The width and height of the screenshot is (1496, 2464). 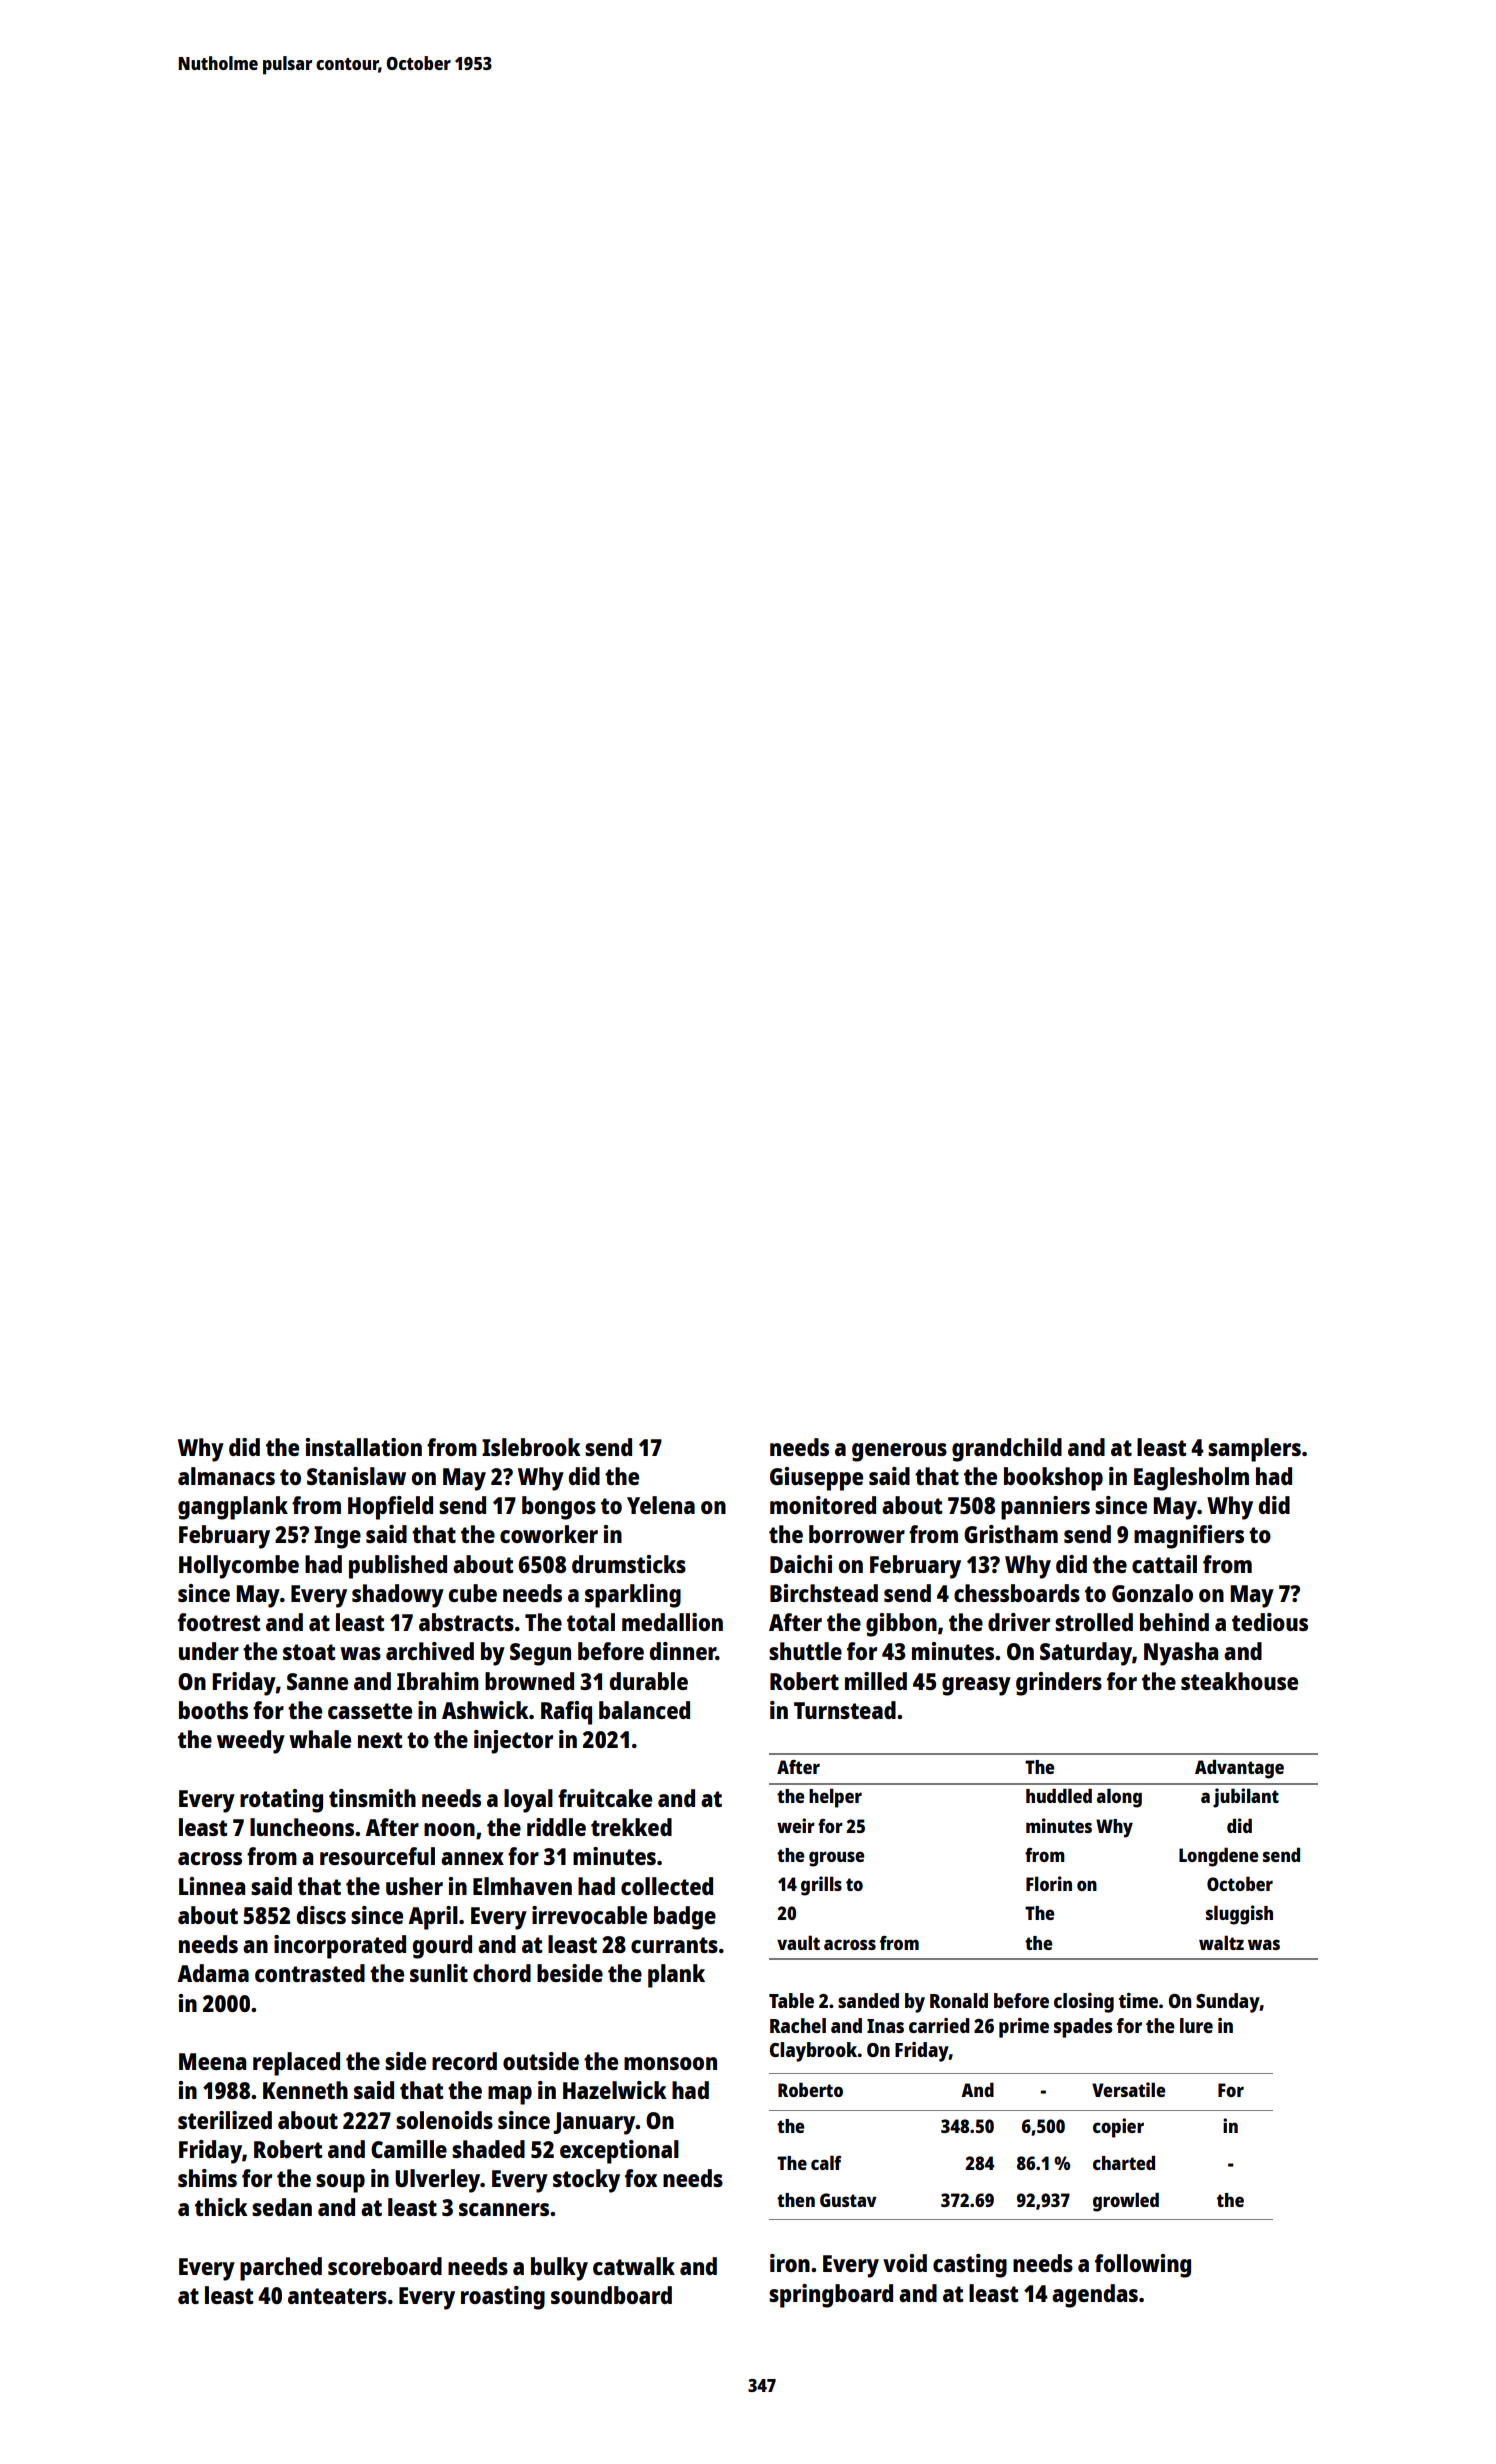 I want to click on scoreboard, so click(x=385, y=2266).
